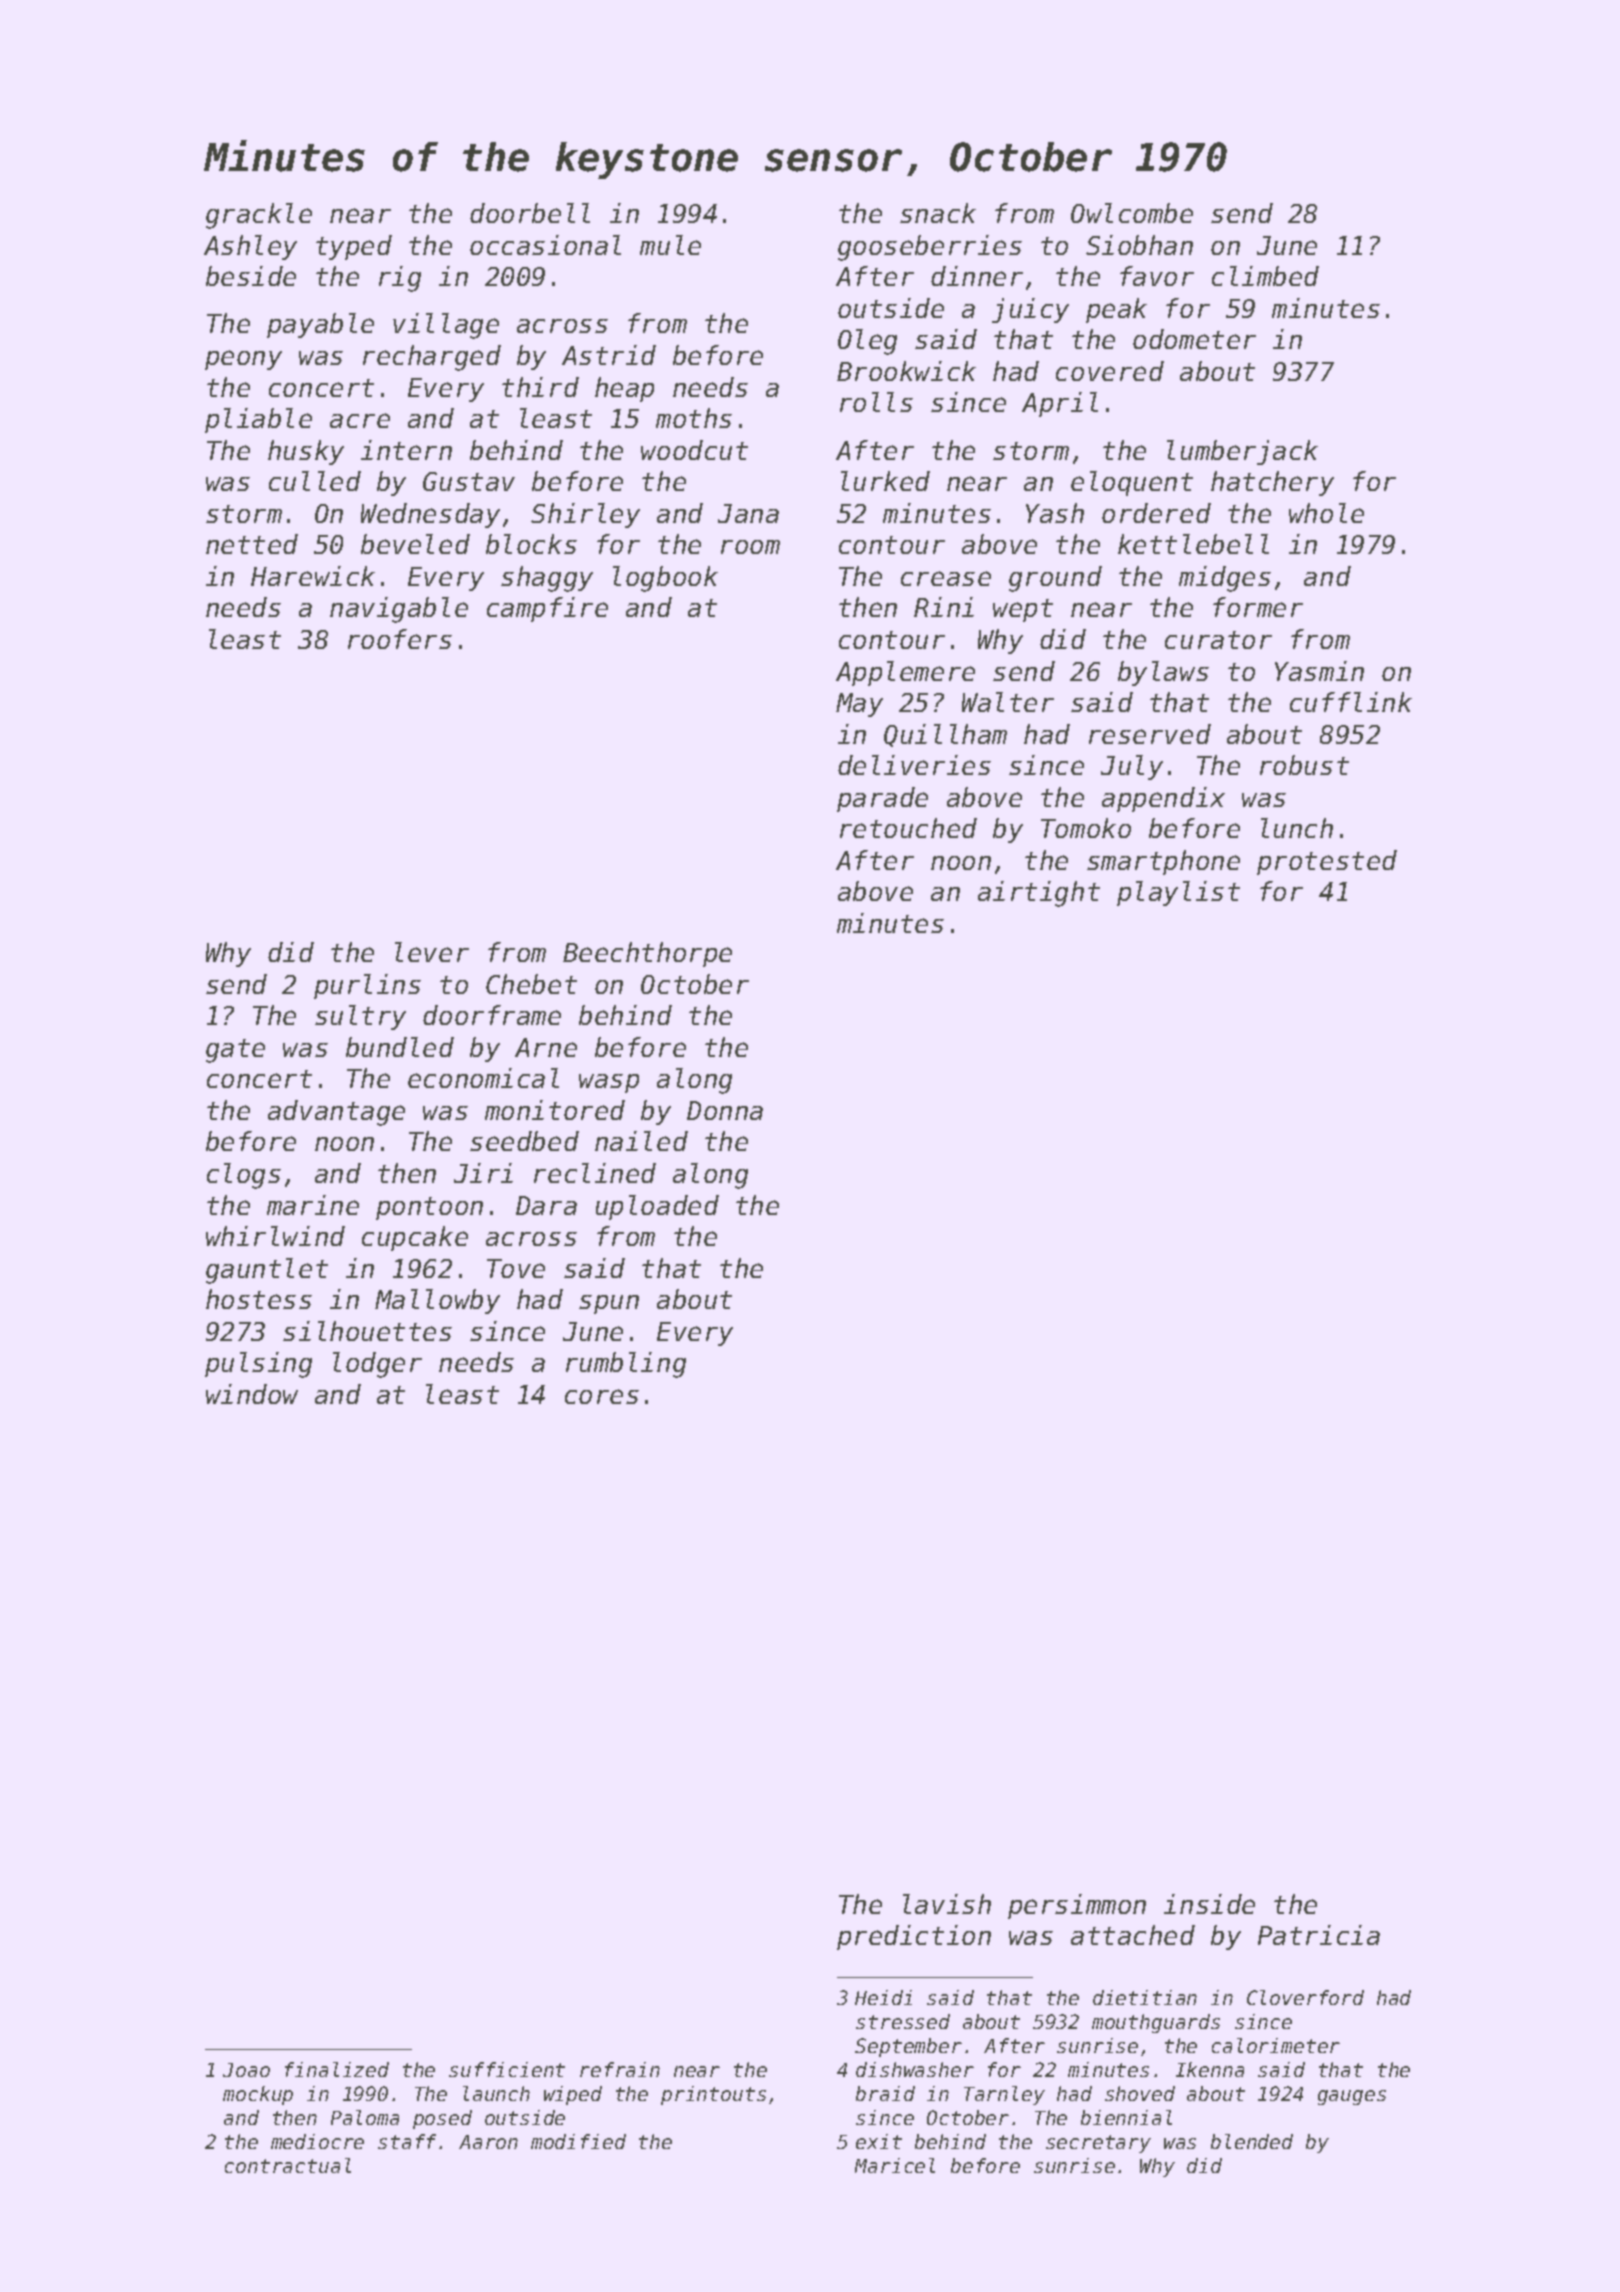  What do you see at coordinates (748, 513) in the image?
I see `Jana` at bounding box center [748, 513].
